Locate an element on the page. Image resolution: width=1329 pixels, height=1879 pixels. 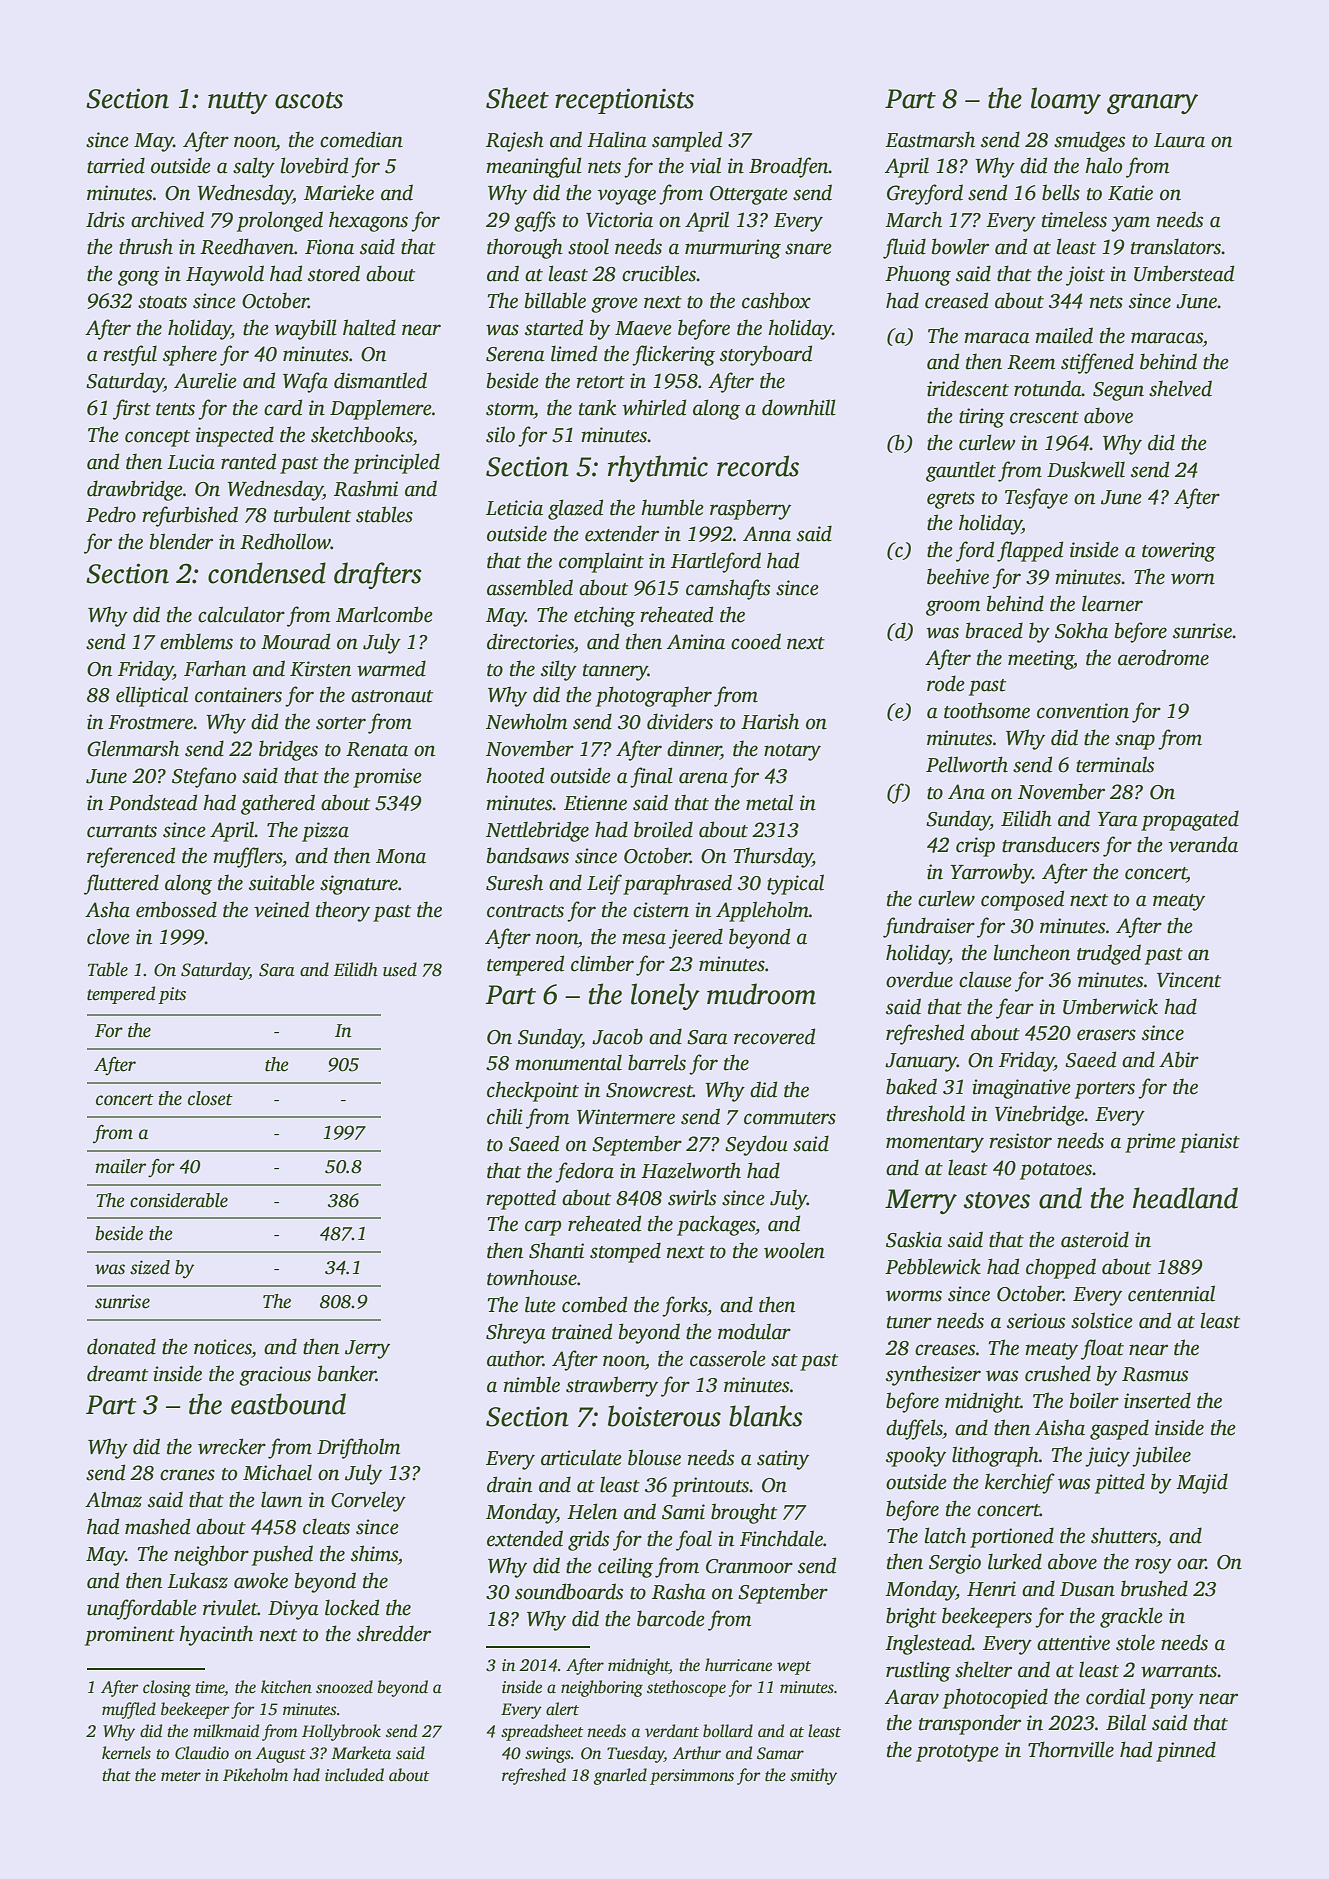
Amina is located at coordinates (696, 642).
